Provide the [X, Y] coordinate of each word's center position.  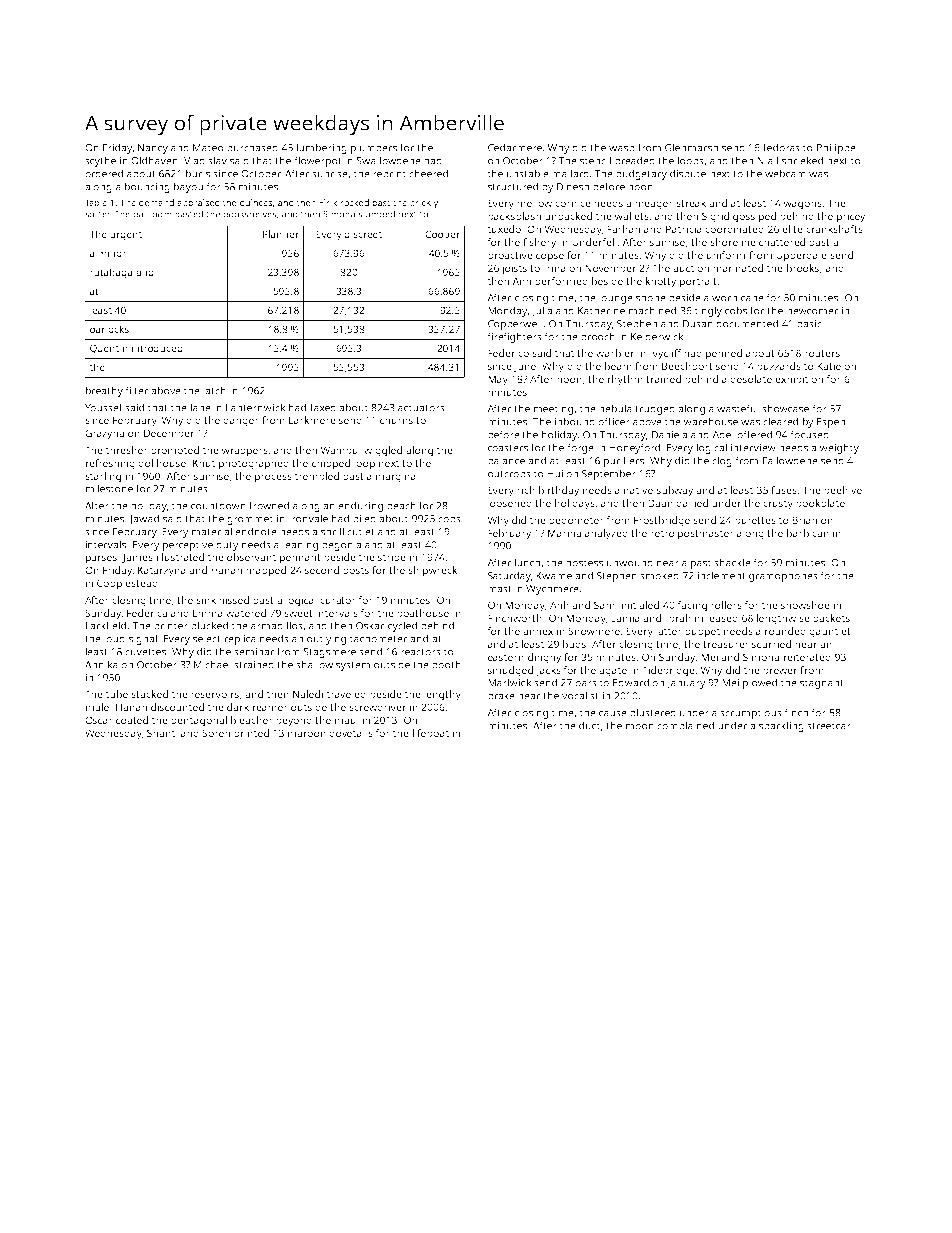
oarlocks [109, 329]
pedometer [576, 521]
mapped [266, 571]
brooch [598, 336]
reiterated [807, 657]
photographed [254, 464]
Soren [216, 733]
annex [538, 632]
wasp [622, 150]
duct [589, 725]
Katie [829, 366]
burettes [755, 520]
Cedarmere [515, 147]
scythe [100, 161]
